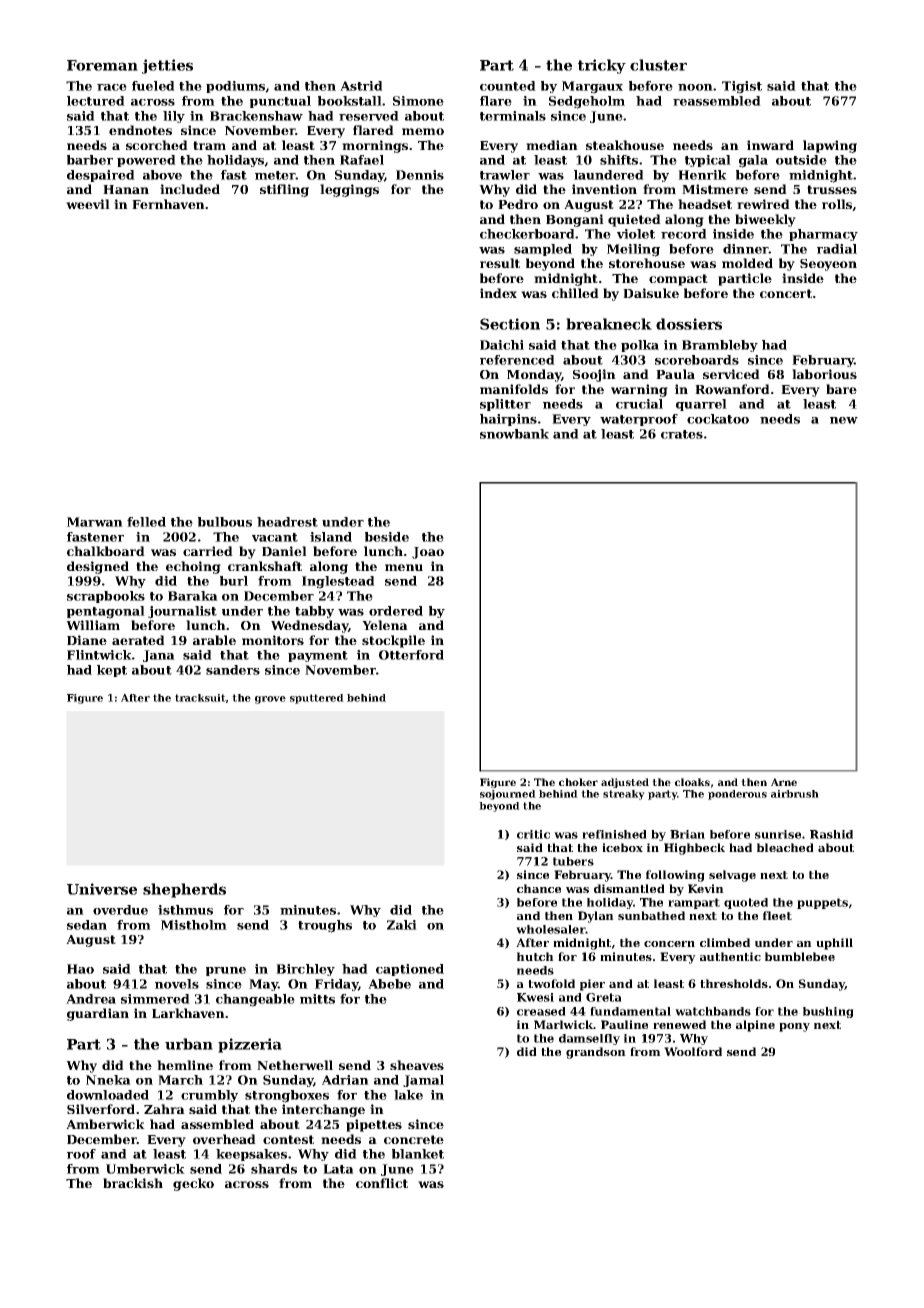 This screenshot has height=1308, width=924. Describe the element at coordinates (575, 293) in the screenshot. I see `chilled` at that location.
